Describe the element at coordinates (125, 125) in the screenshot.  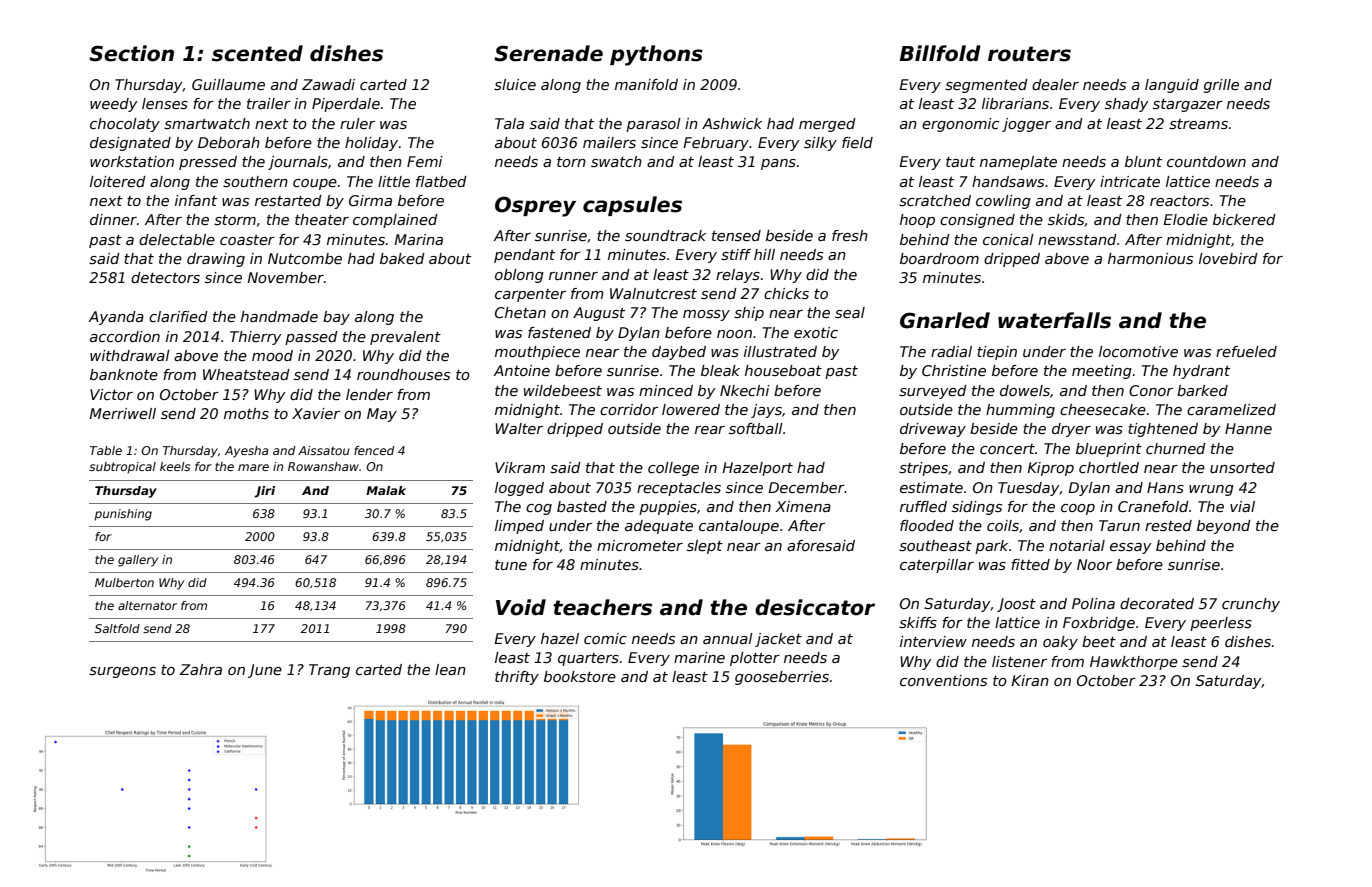
I see `chocolaty` at that location.
